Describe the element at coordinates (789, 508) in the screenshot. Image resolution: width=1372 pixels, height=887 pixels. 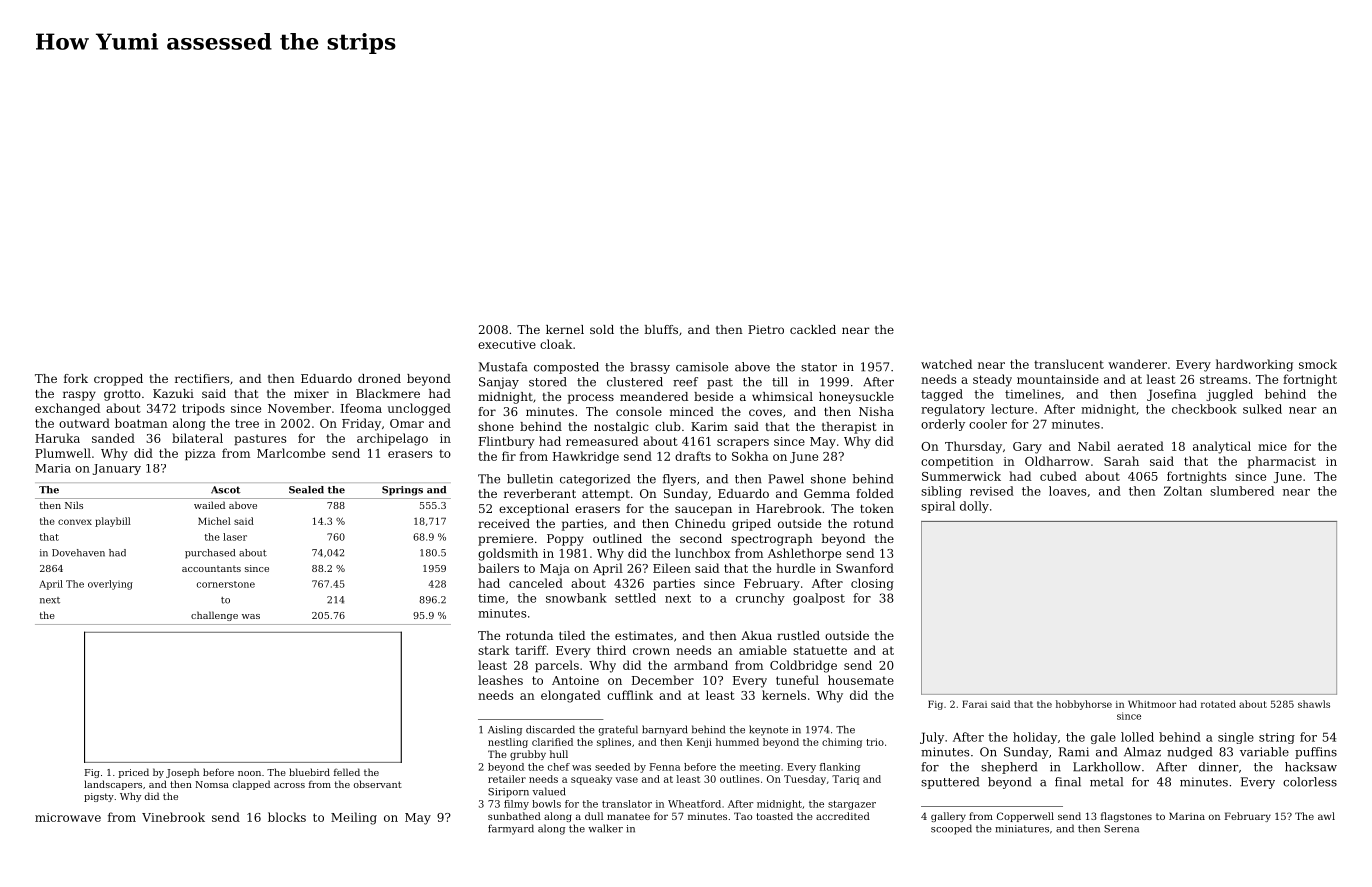
I see `Harebrook` at that location.
